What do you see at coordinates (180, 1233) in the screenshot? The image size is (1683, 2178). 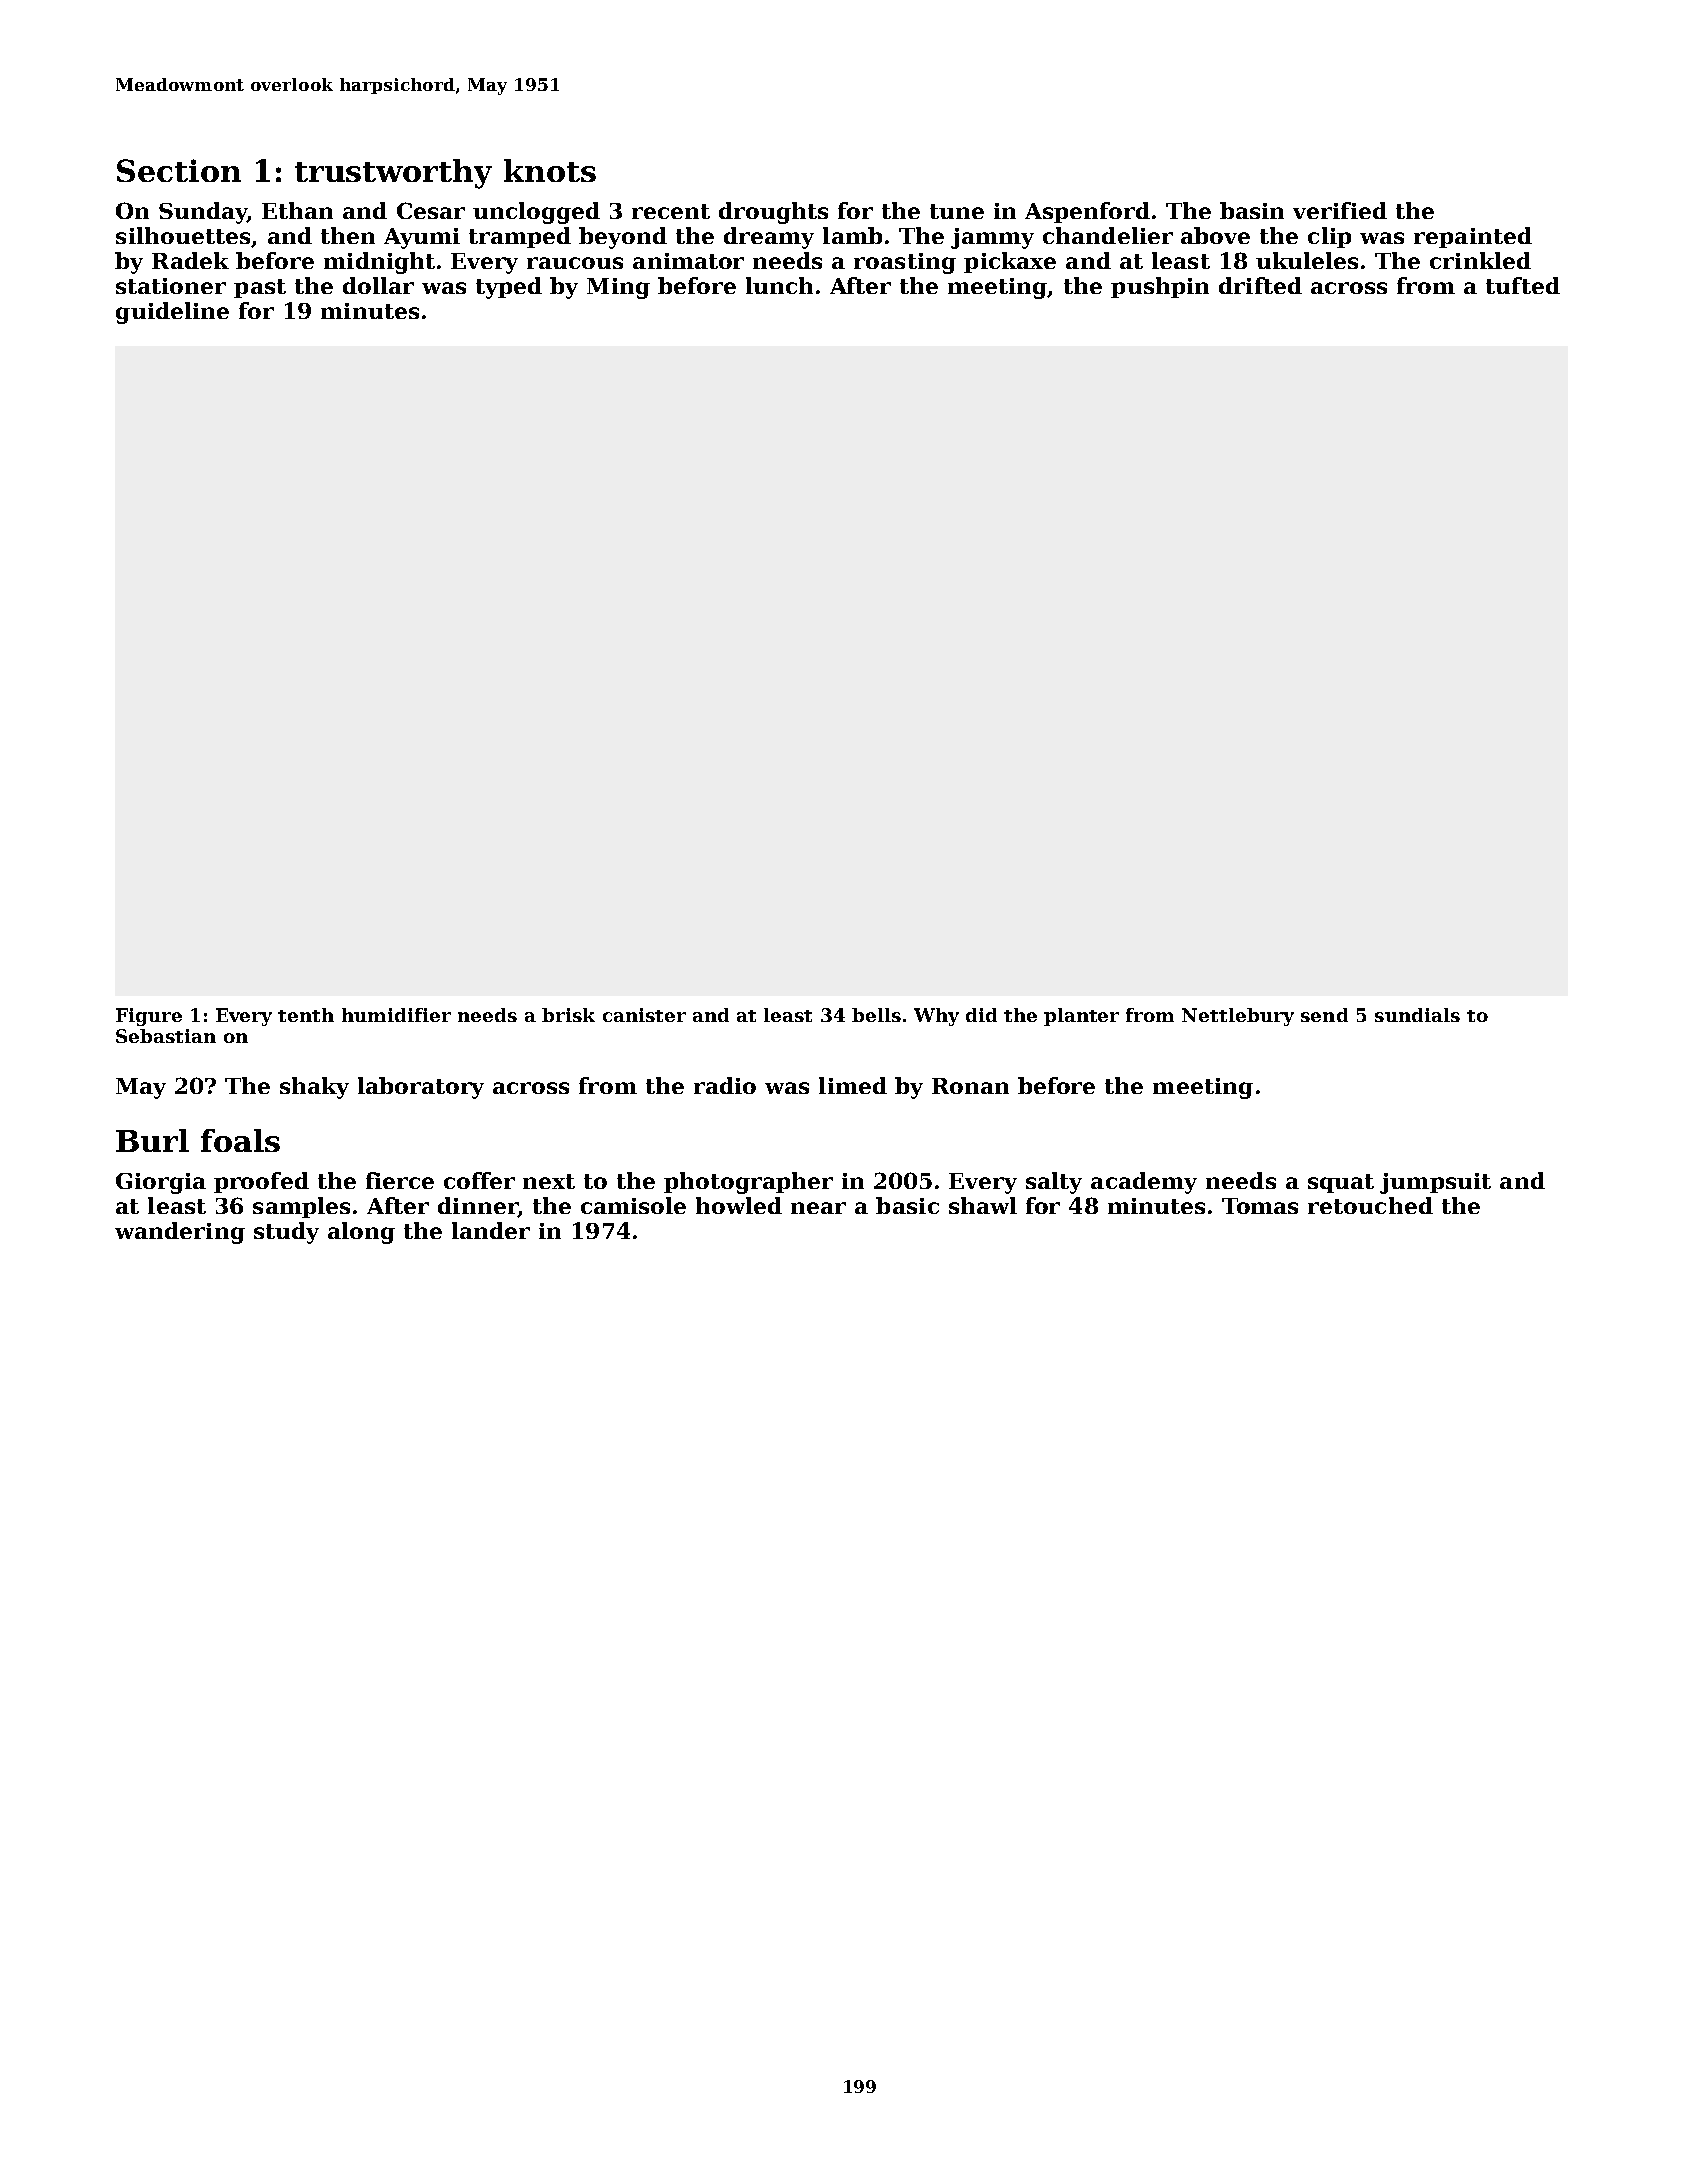 I see `wandering` at bounding box center [180, 1233].
